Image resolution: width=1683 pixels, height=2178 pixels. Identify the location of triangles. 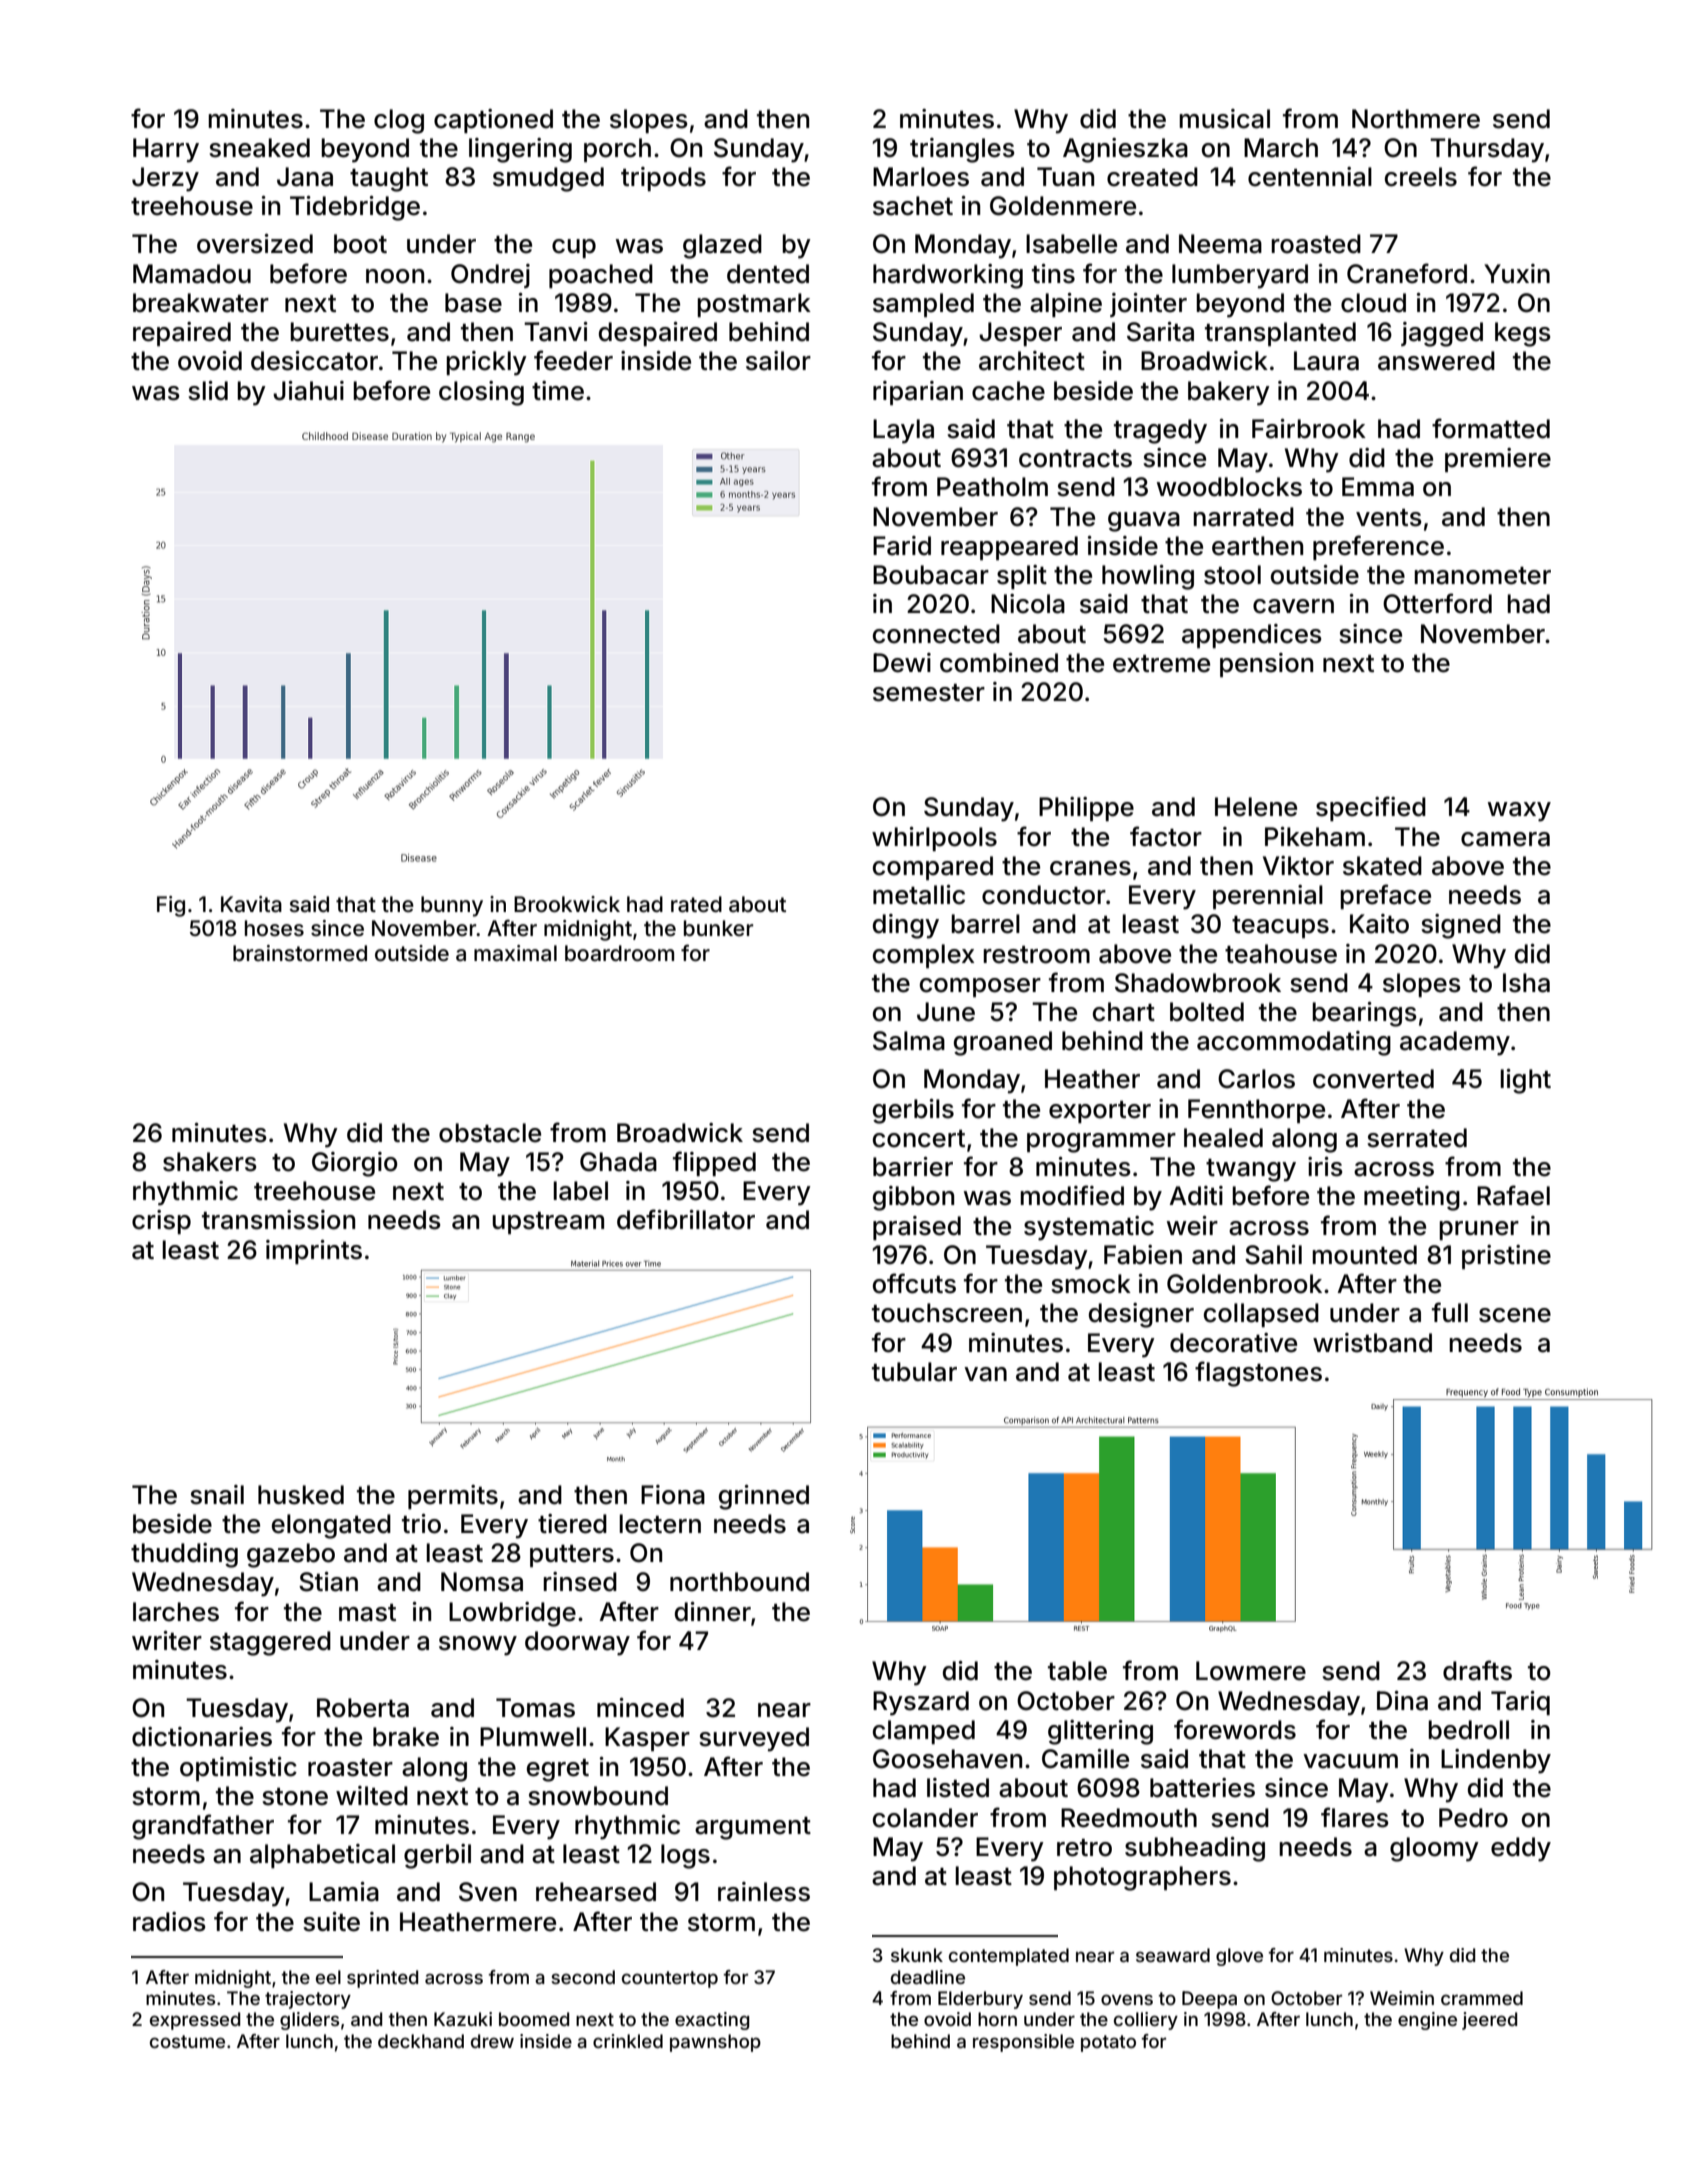
(962, 150).
